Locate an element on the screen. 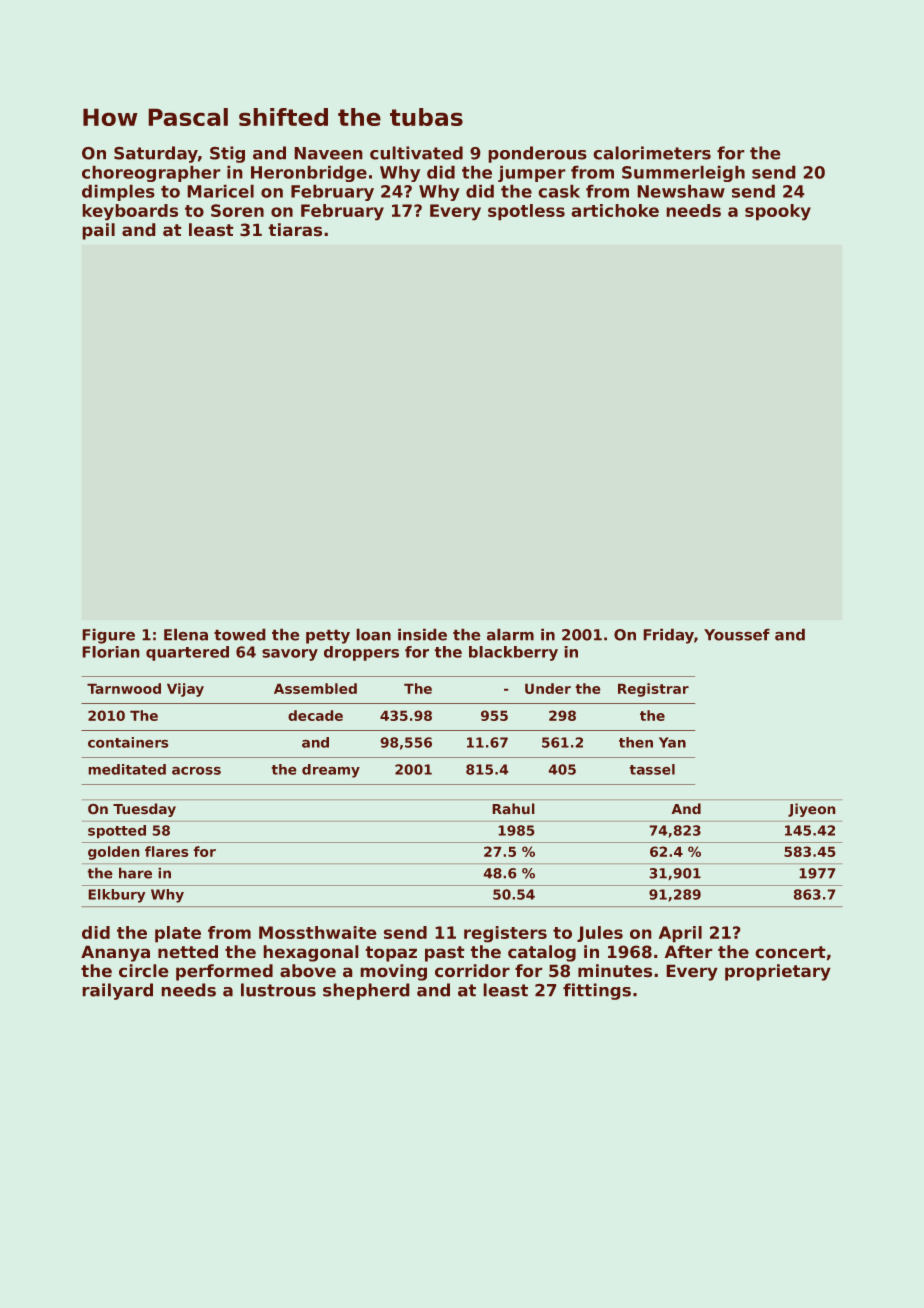 The width and height of the screenshot is (924, 1308). alarm is located at coordinates (510, 635).
